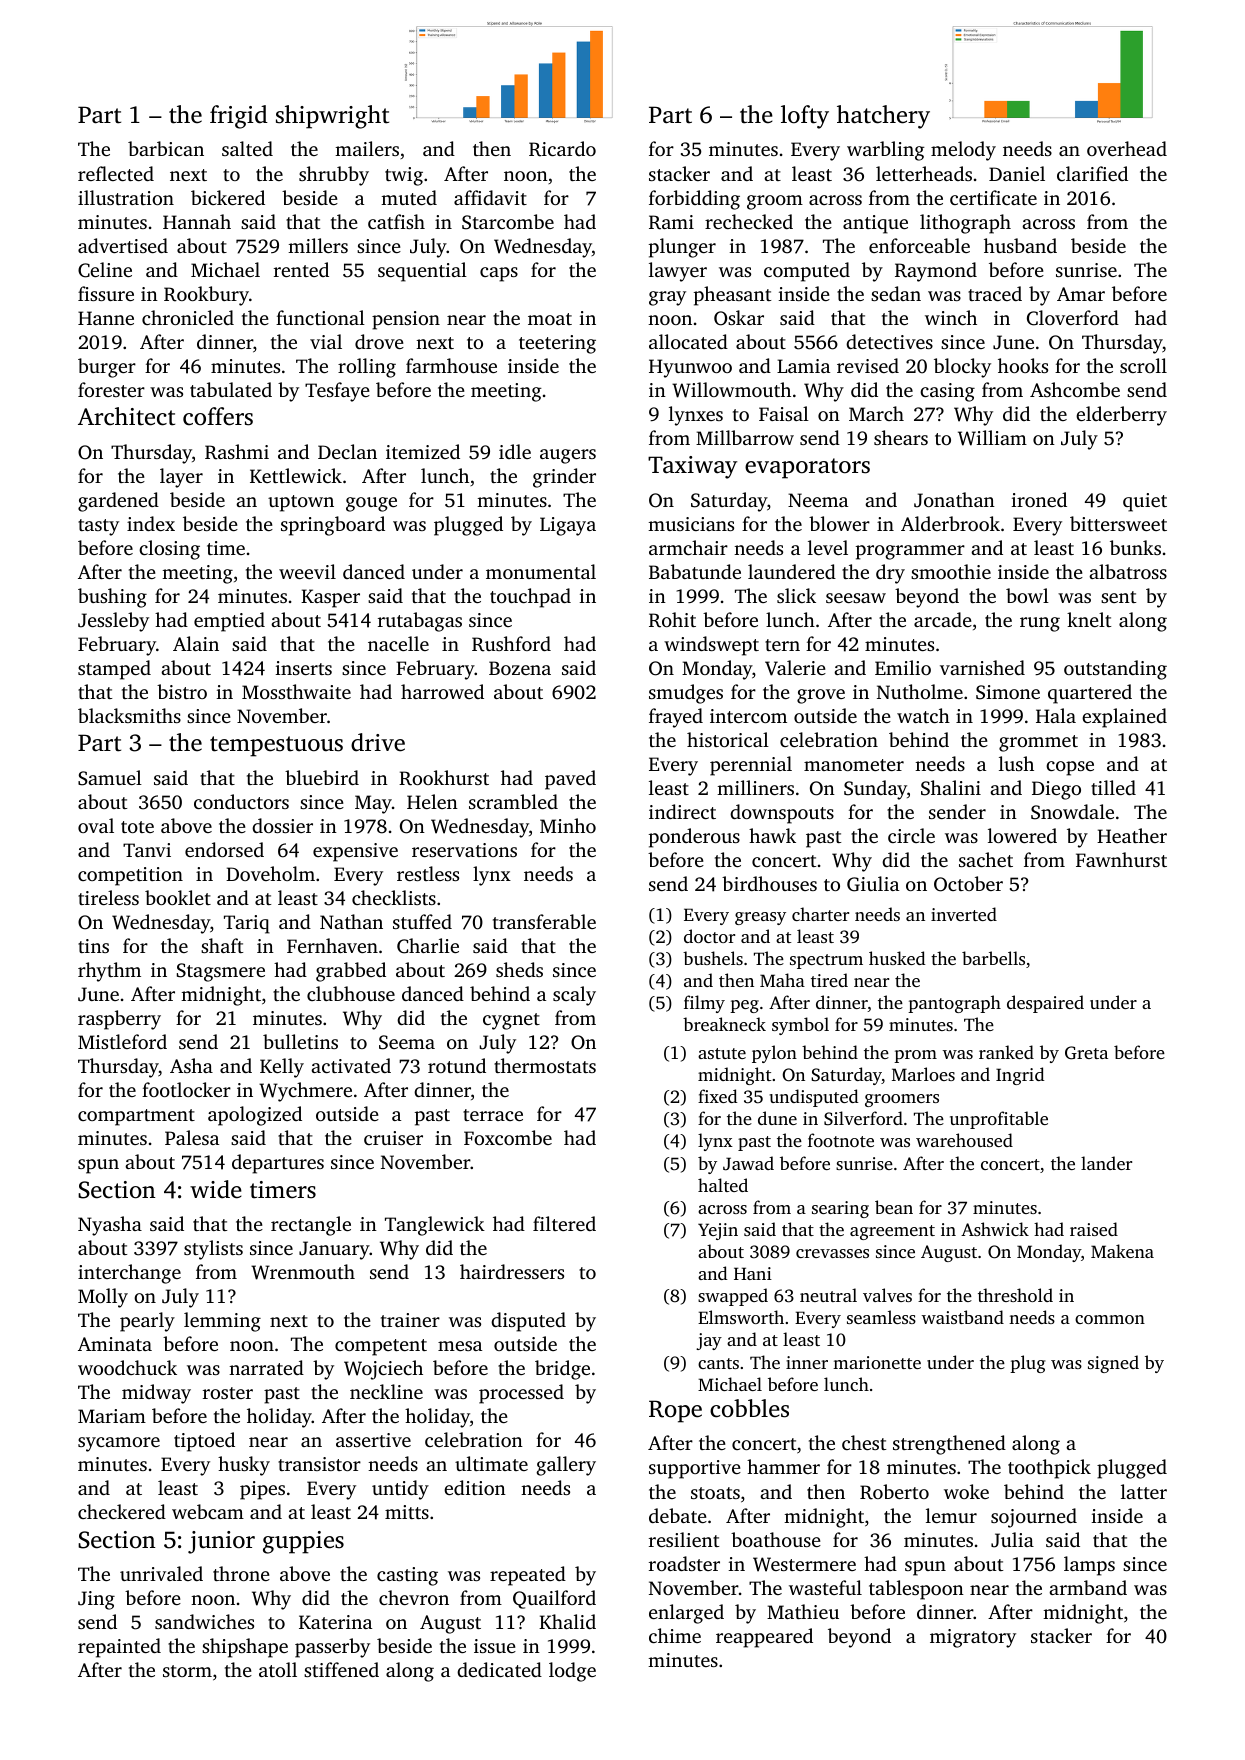  I want to click on casting, so click(407, 1576).
